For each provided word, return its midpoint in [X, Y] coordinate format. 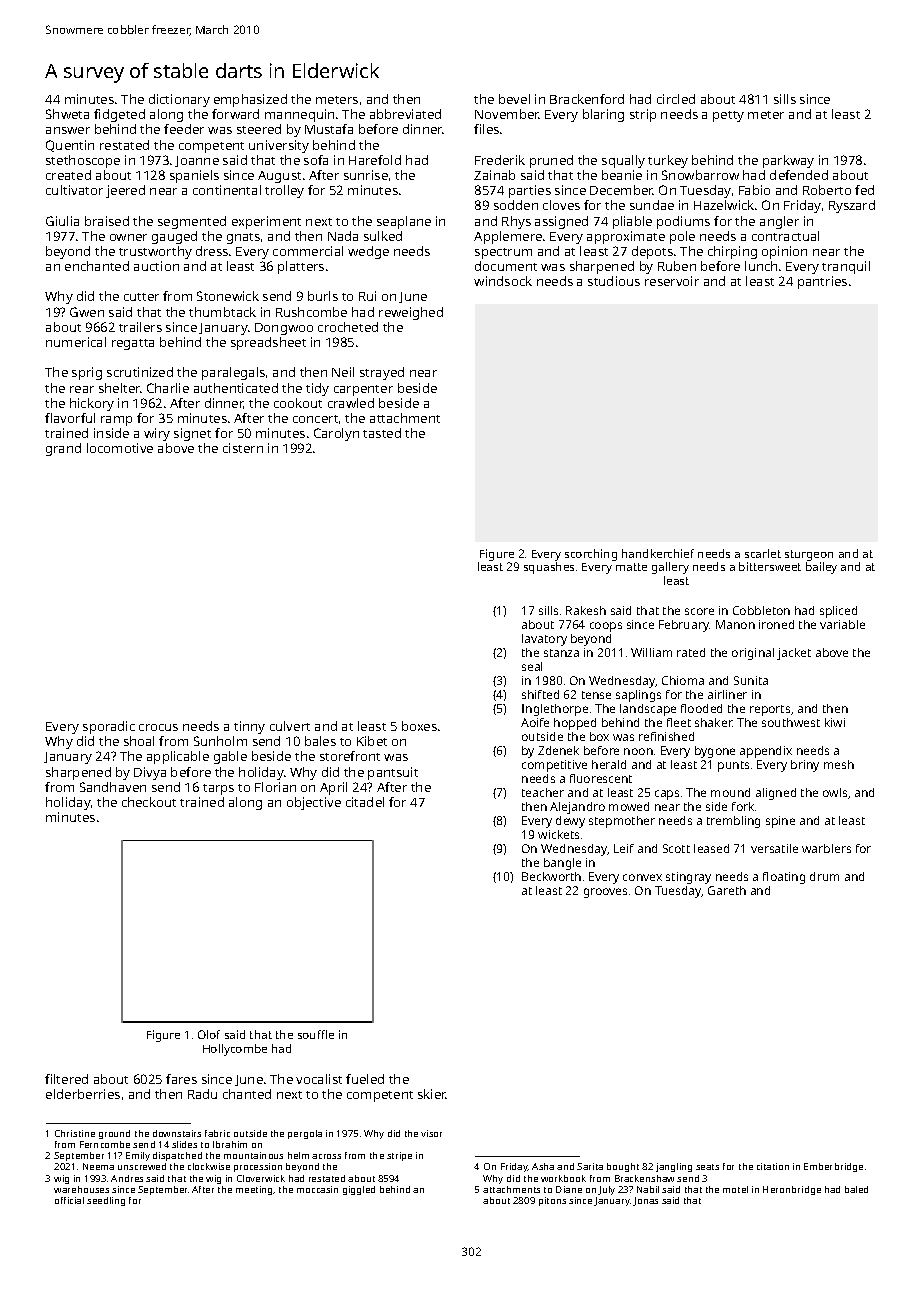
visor [431, 1133]
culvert [290, 726]
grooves [605, 893]
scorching [591, 555]
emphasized [250, 100]
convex [642, 877]
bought [623, 1167]
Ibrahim [230, 1144]
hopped [575, 724]
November [507, 114]
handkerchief [658, 553]
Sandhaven [113, 787]
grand [63, 449]
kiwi [835, 722]
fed [864, 190]
